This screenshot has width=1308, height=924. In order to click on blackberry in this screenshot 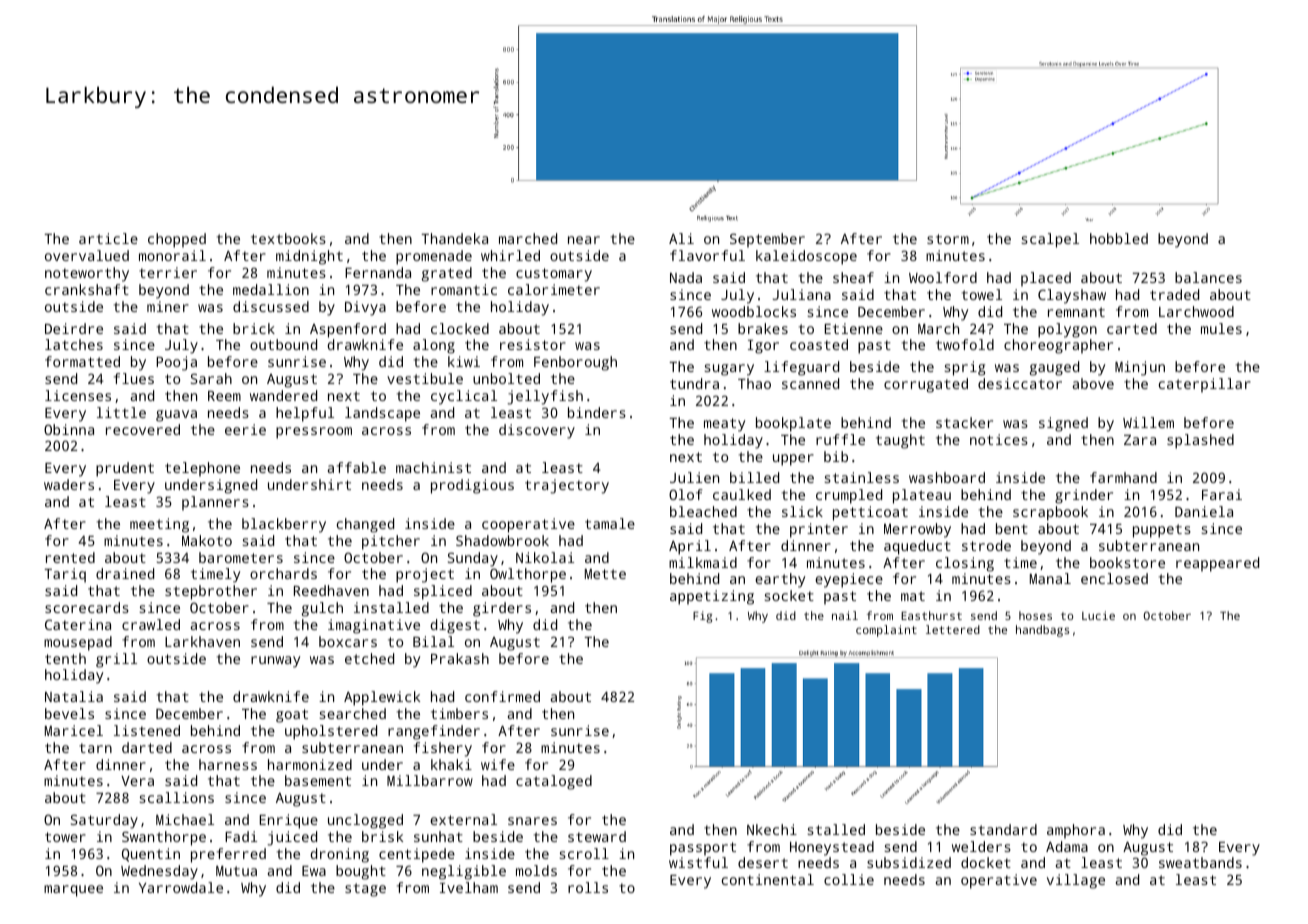, I will do `click(284, 525)`.
